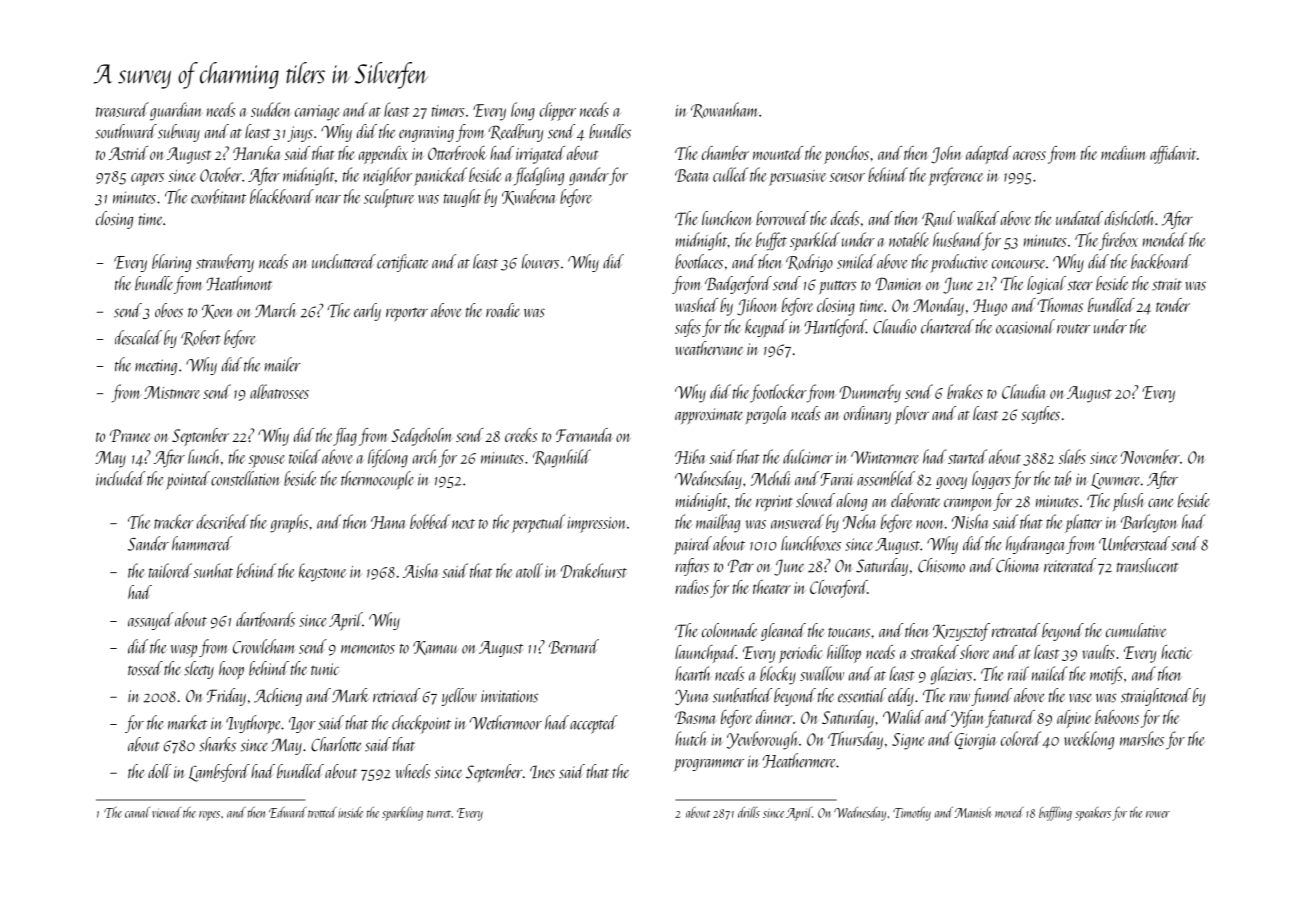  What do you see at coordinates (915, 500) in the screenshot?
I see `elaborate` at bounding box center [915, 500].
